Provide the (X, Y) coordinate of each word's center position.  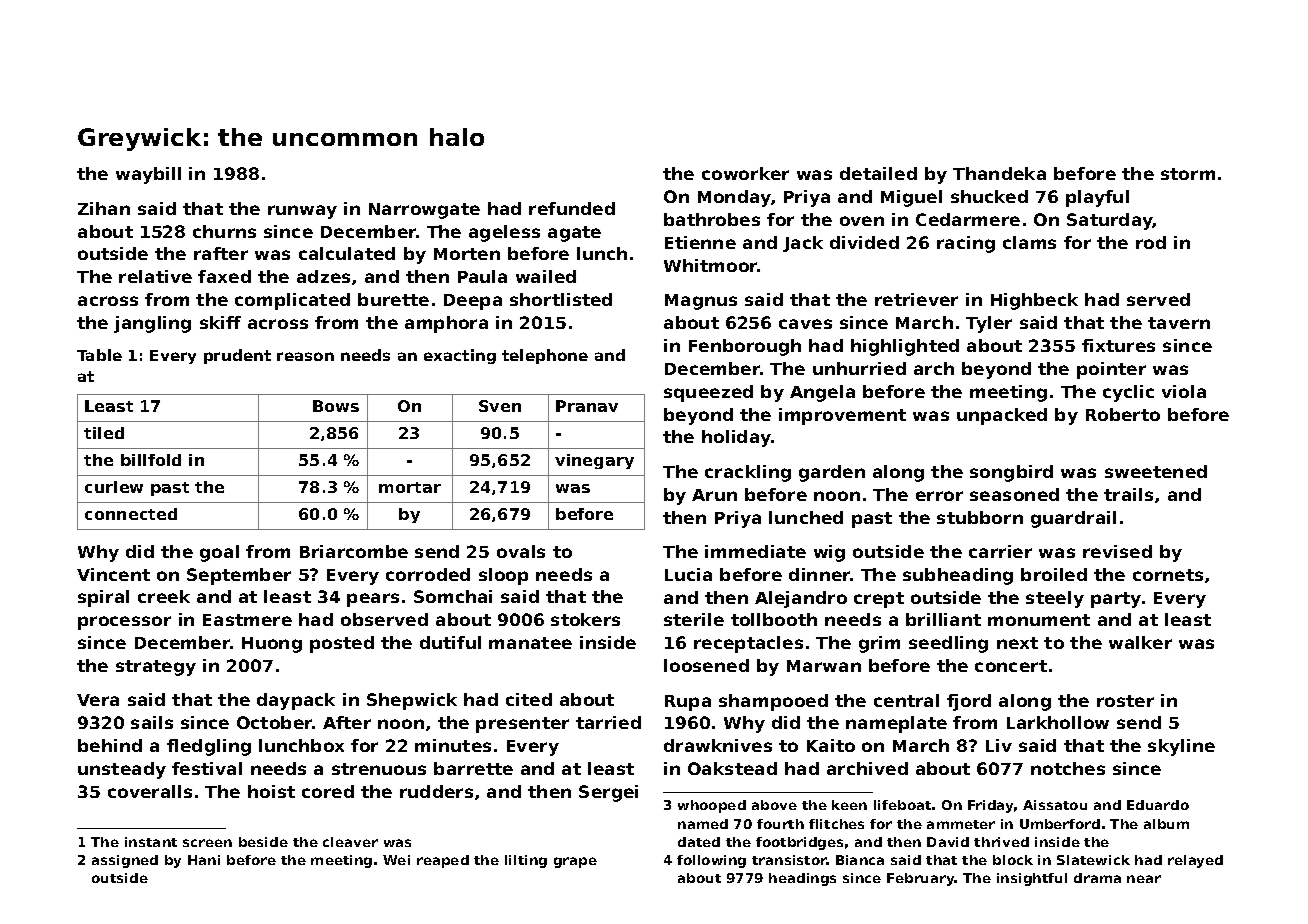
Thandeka (999, 173)
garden (832, 473)
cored (328, 791)
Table (99, 355)
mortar (410, 487)
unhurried (859, 368)
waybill (148, 175)
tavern (1179, 323)
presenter (522, 725)
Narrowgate (424, 211)
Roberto (1123, 414)
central (906, 700)
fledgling (209, 747)
